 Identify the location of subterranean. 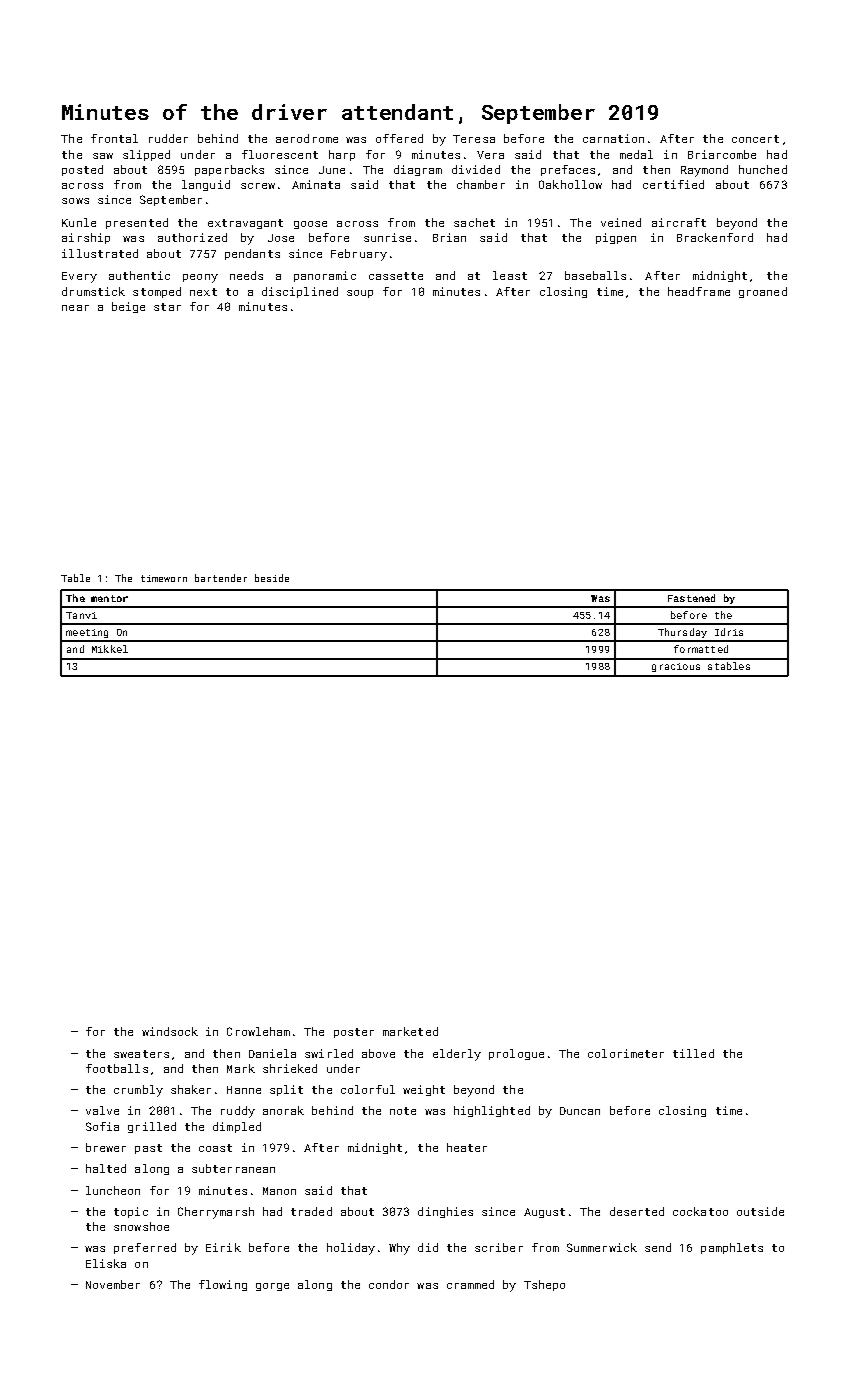
(233, 1168).
